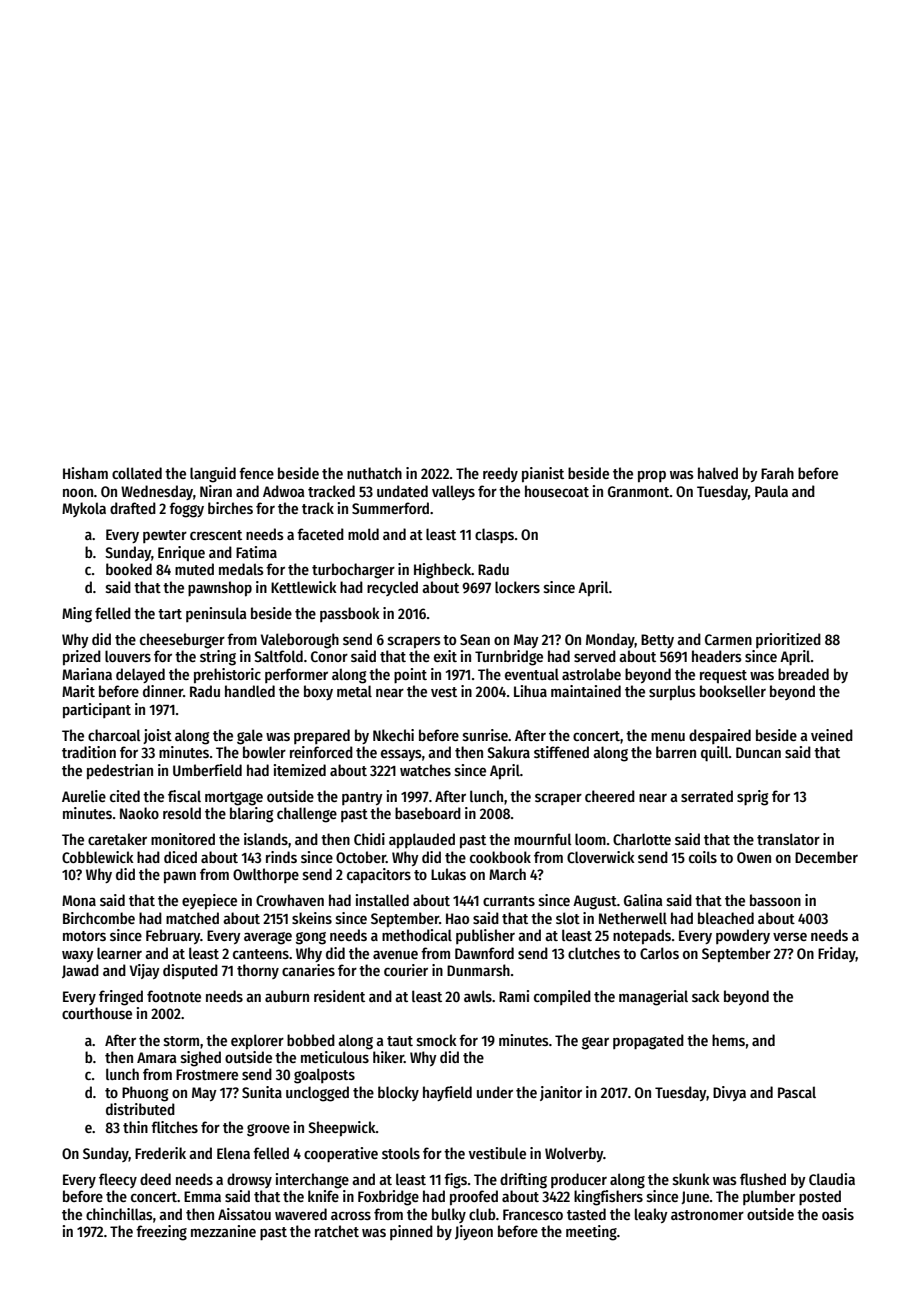  Describe the element at coordinates (832, 1179) in the document. I see `Claudia` at that location.
